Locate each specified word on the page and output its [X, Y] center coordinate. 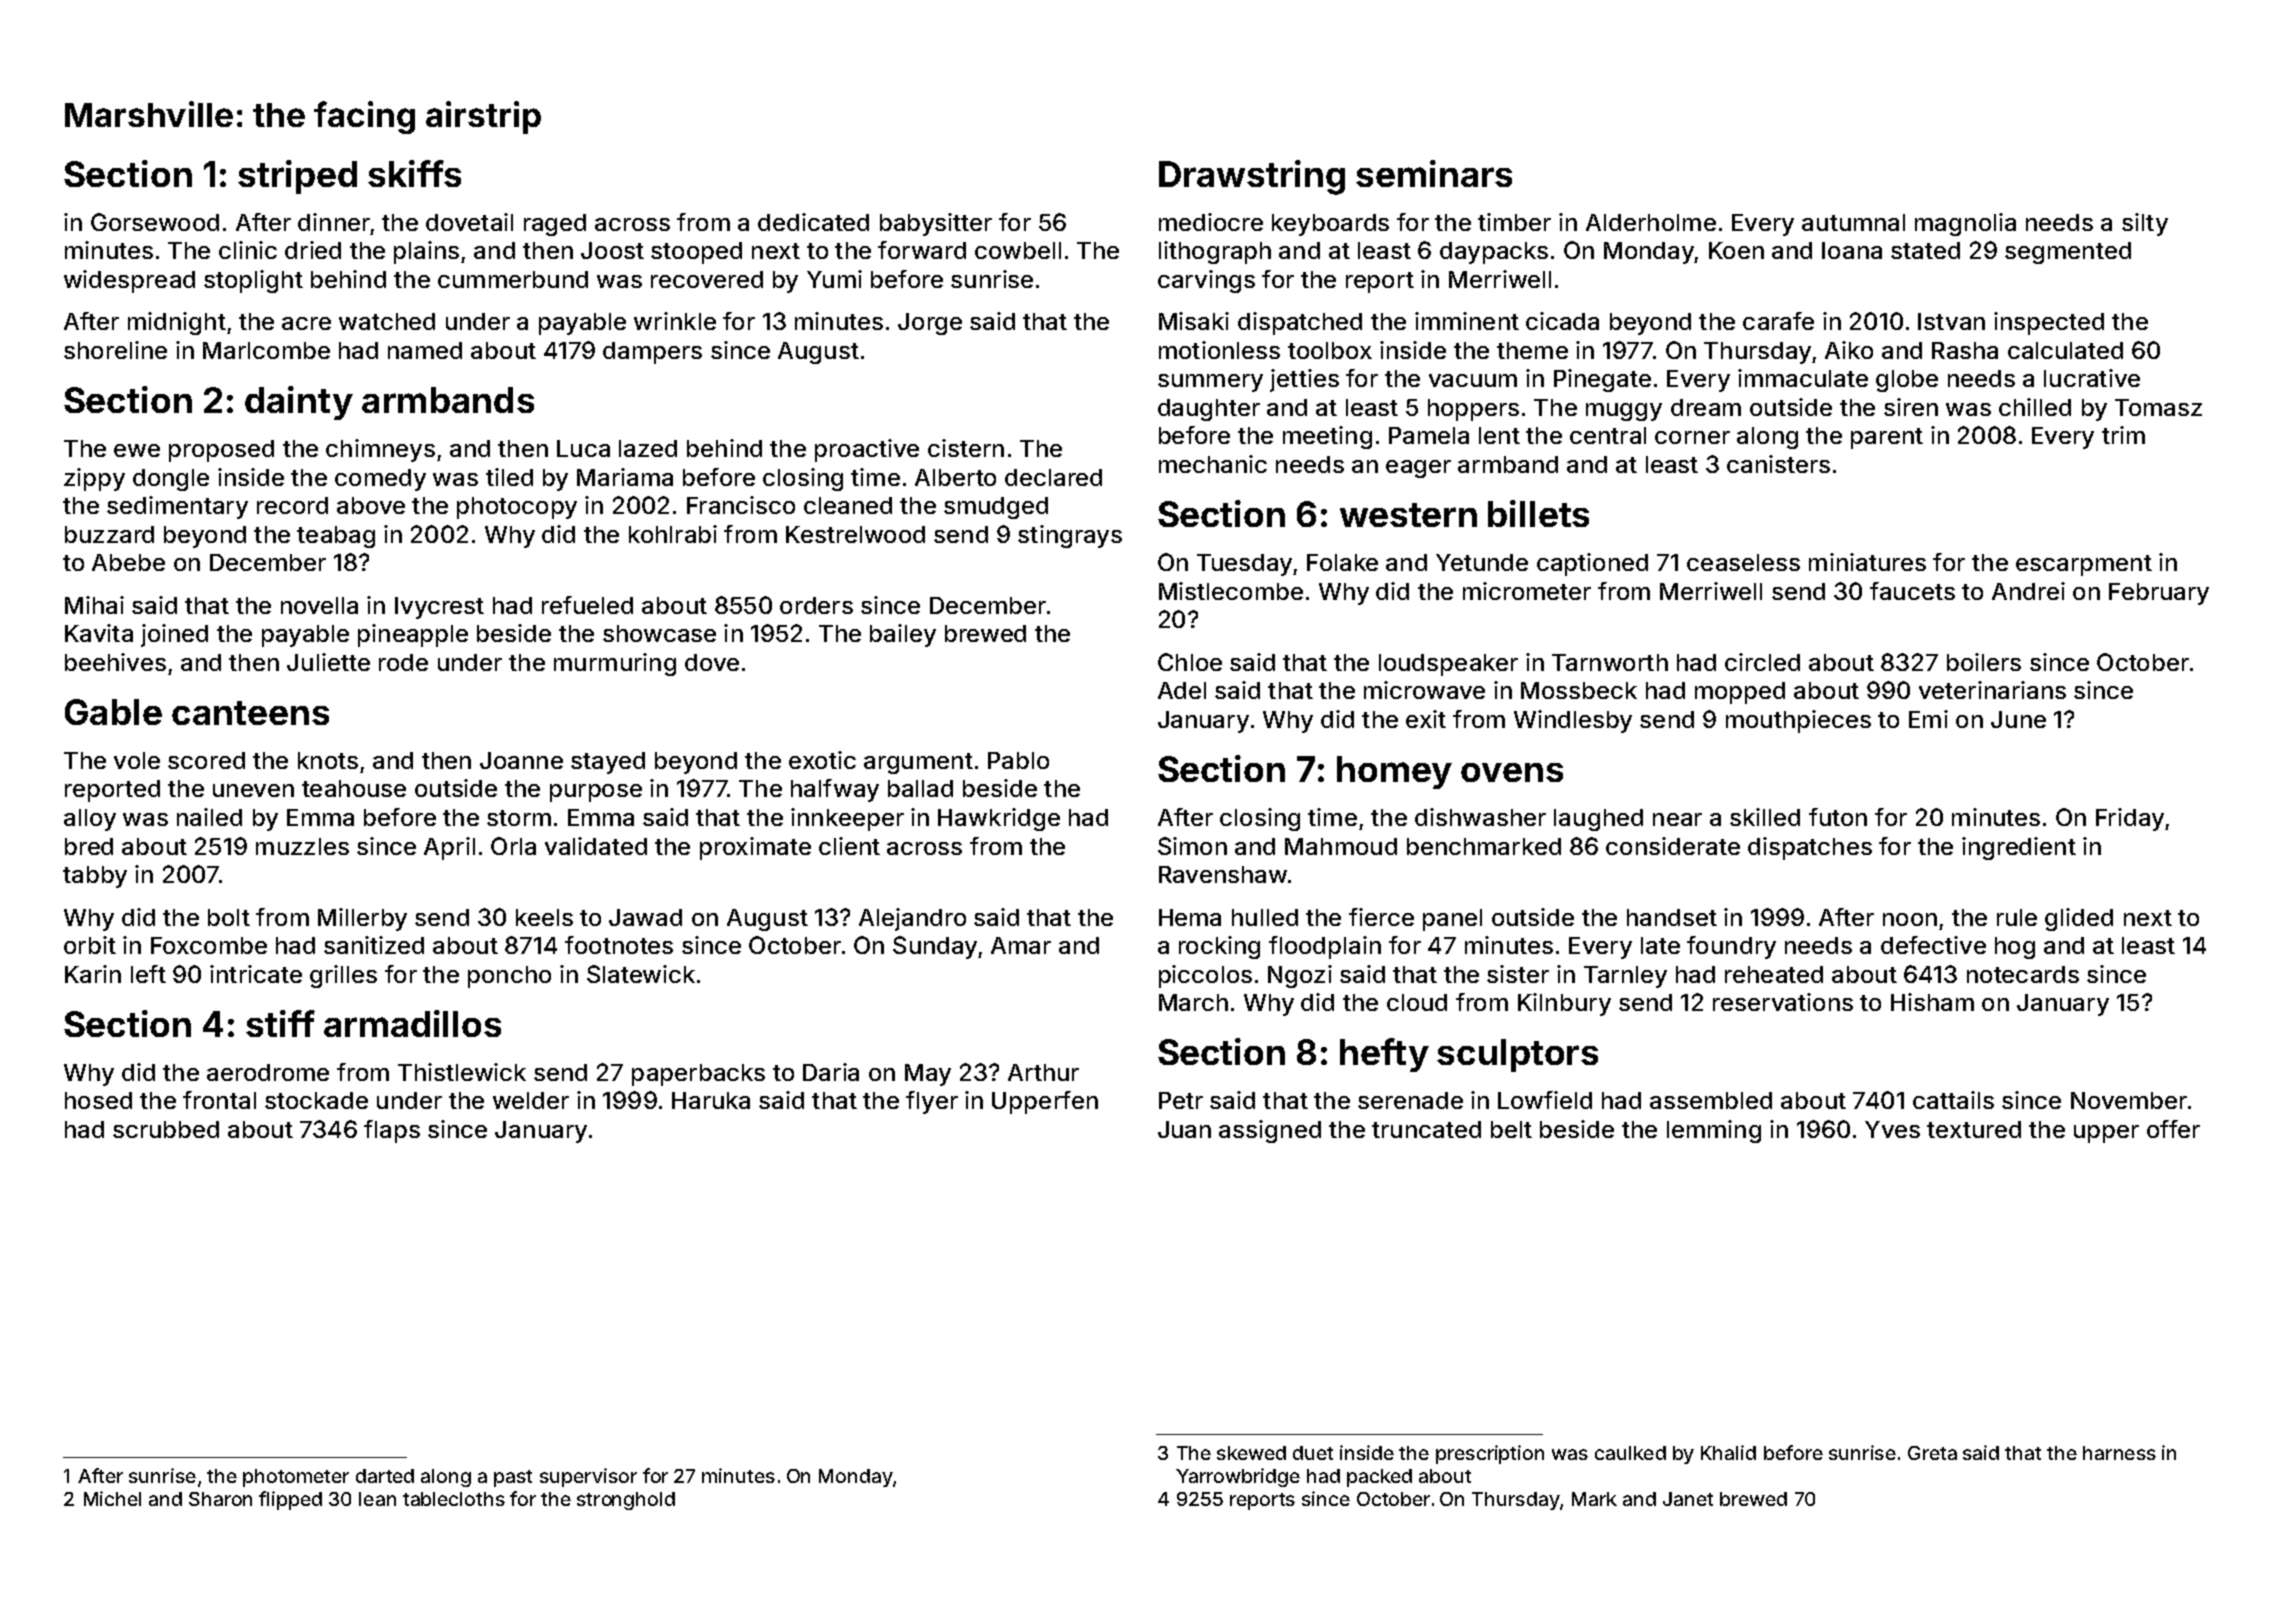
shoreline [115, 350]
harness [2119, 1453]
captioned [1592, 564]
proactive [867, 450]
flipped [290, 1500]
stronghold [626, 1501]
